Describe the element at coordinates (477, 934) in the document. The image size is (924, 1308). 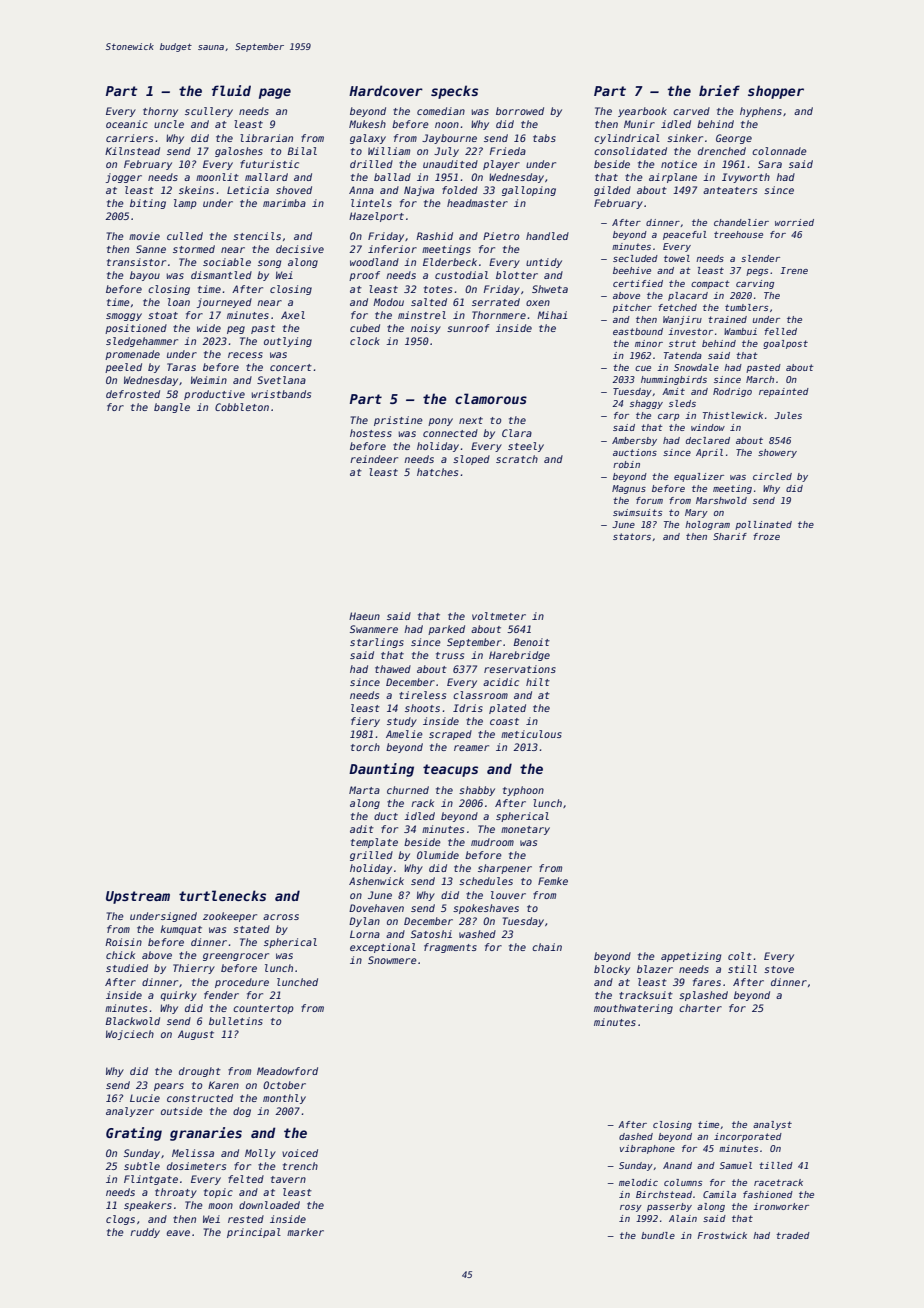
I see `washed` at that location.
